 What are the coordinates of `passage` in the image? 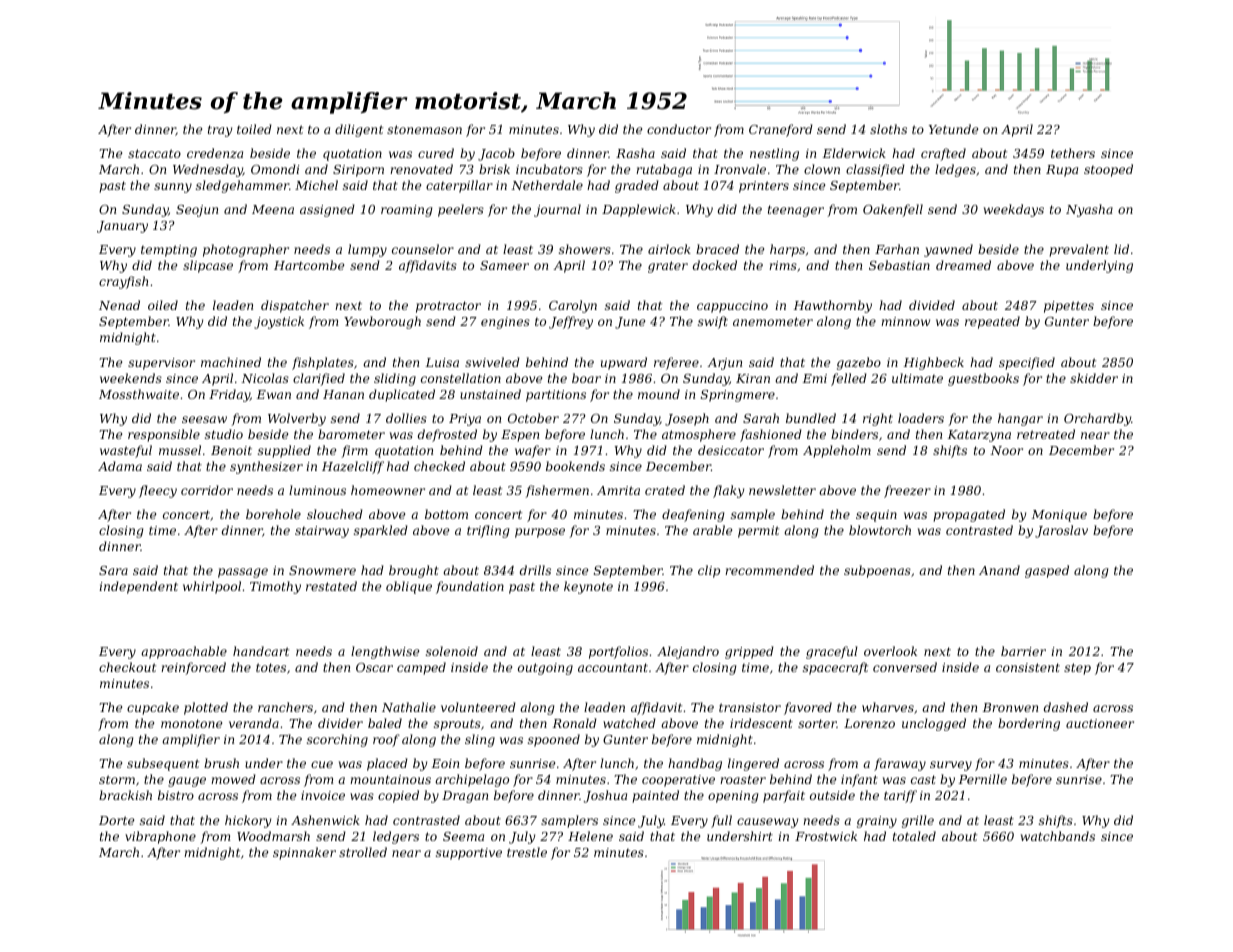 It's located at (243, 573).
